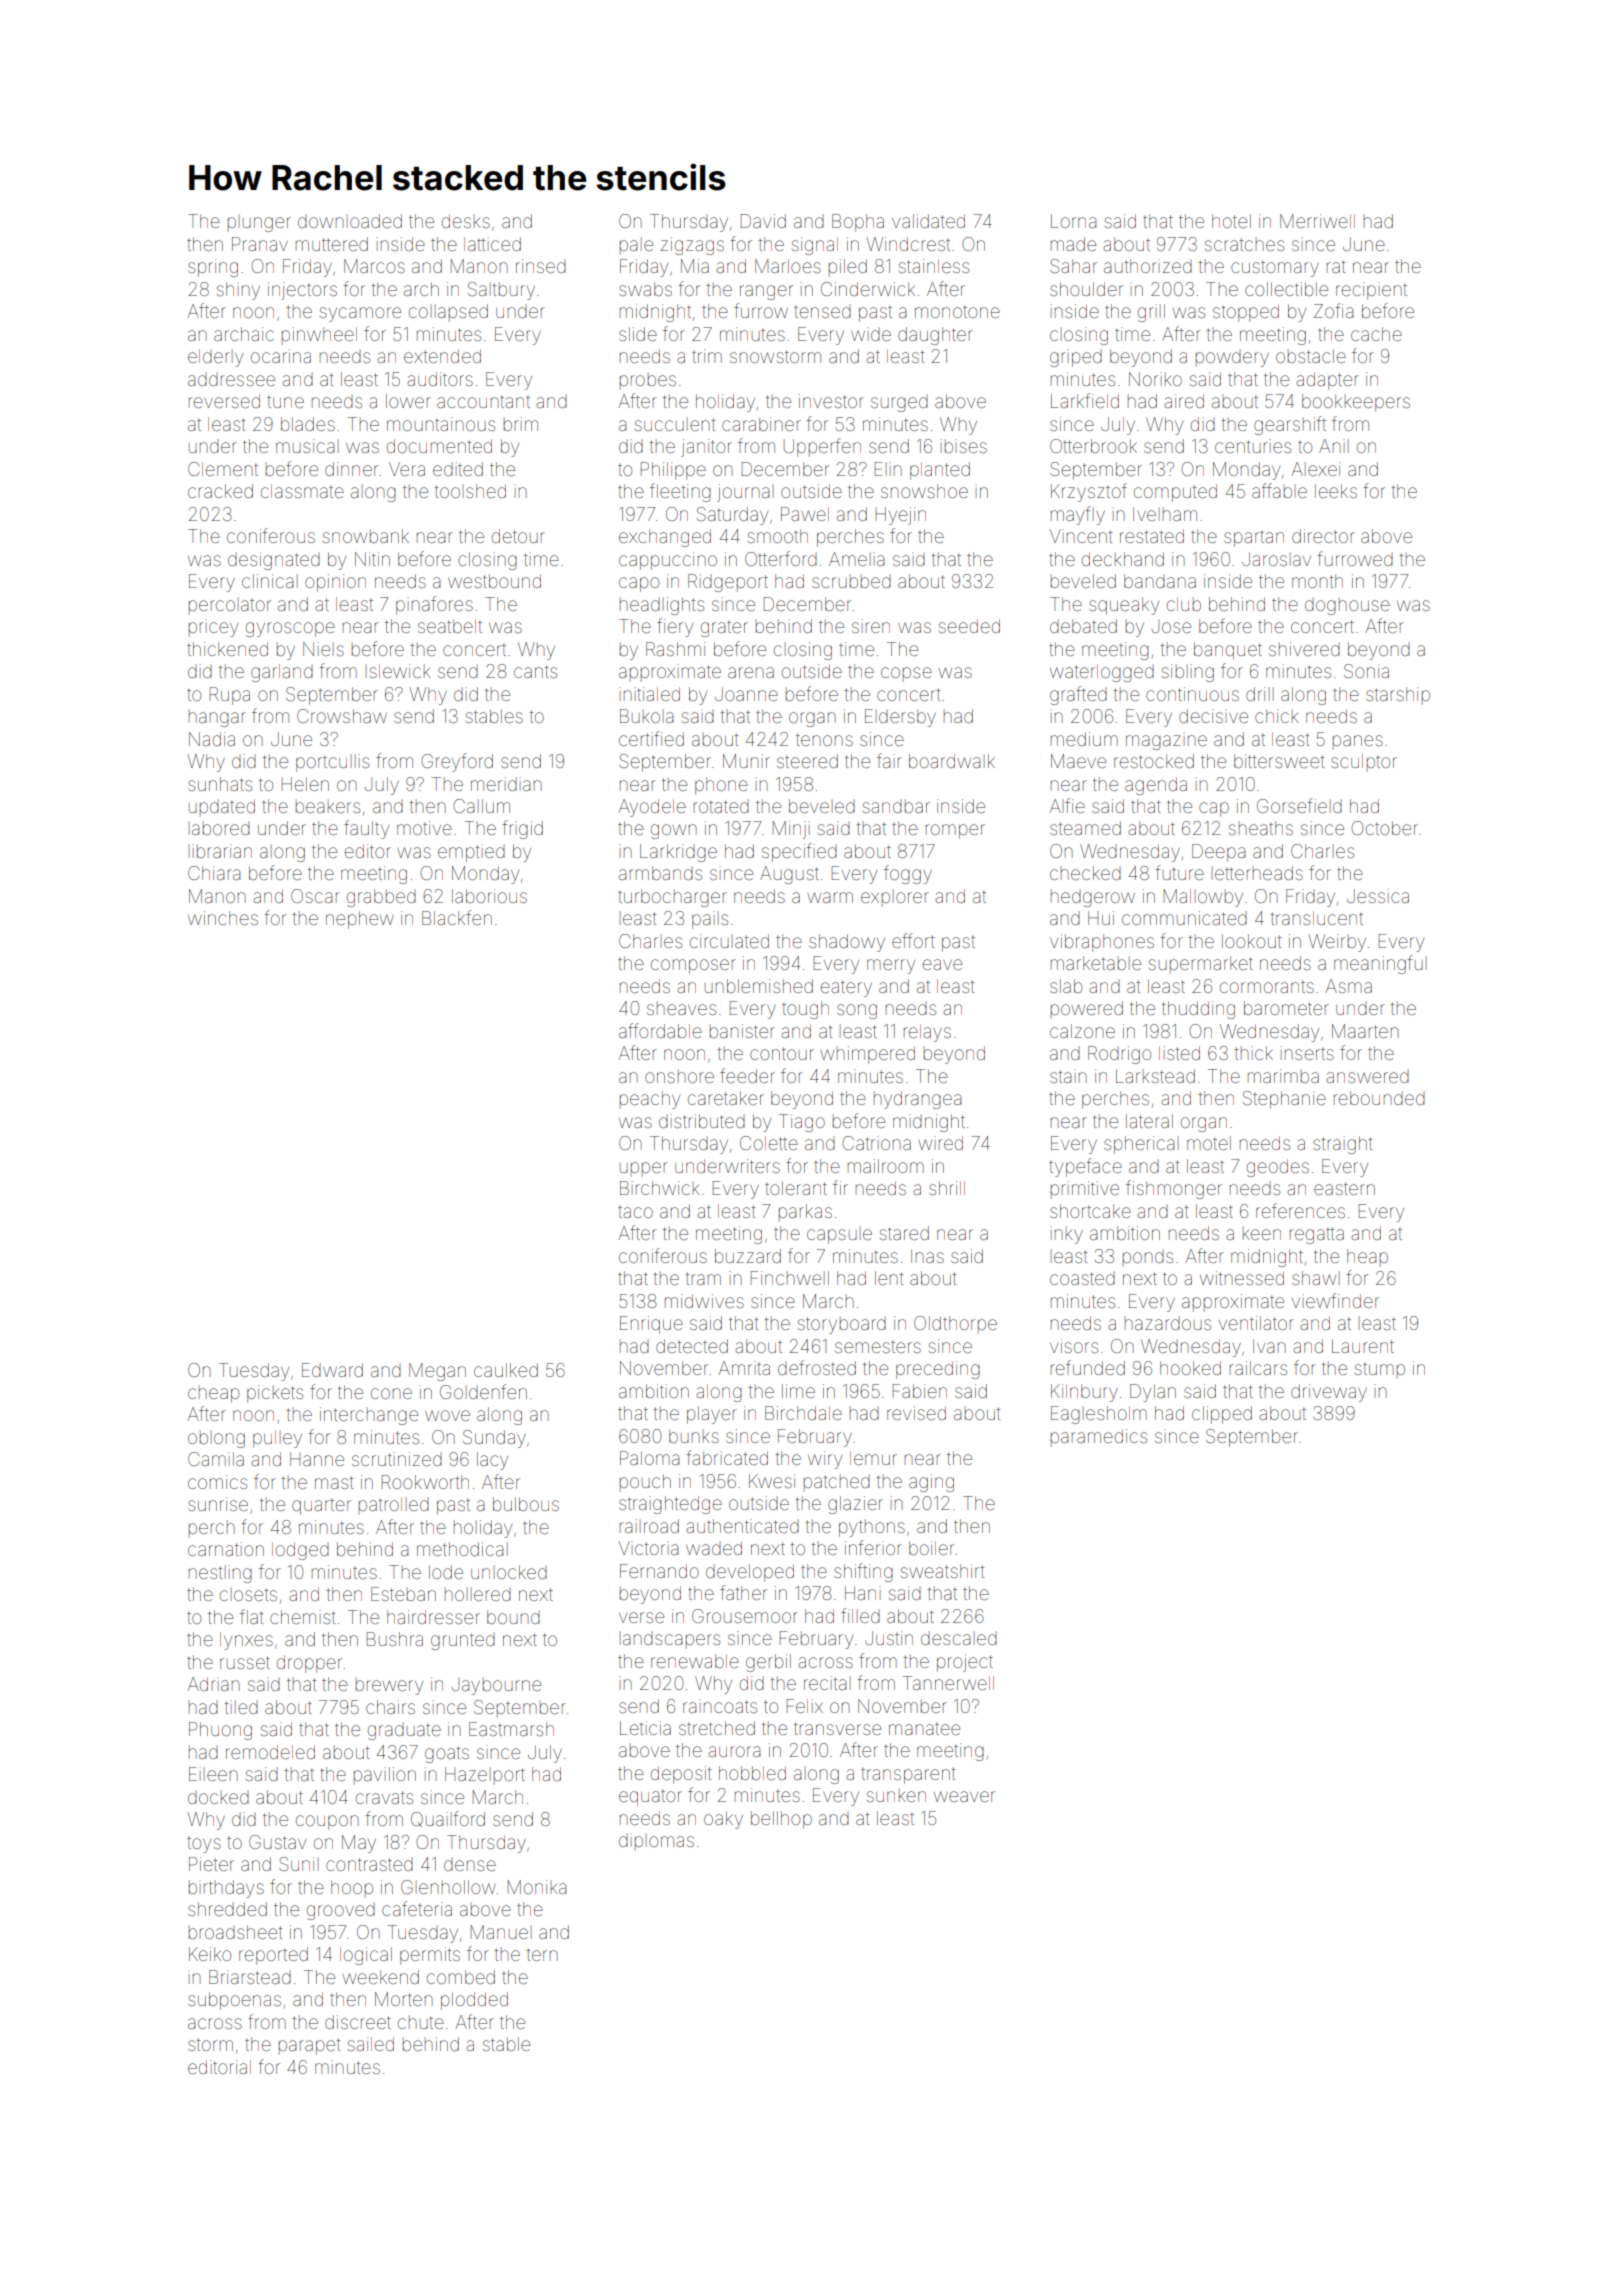  Describe the element at coordinates (965, 1663) in the page. I see `project` at that location.
